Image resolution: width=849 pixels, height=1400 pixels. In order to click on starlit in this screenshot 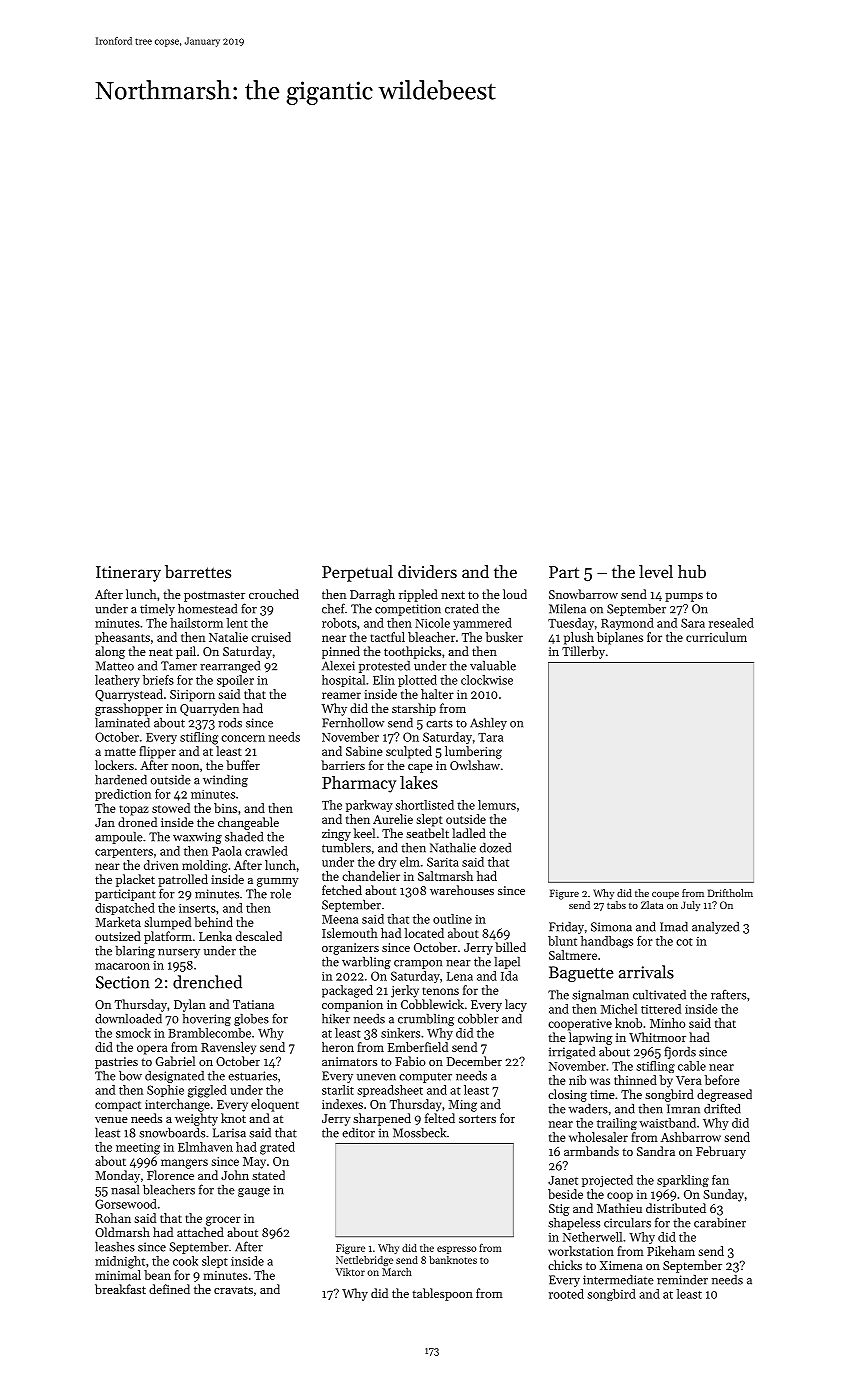, I will do `click(338, 1090)`.
